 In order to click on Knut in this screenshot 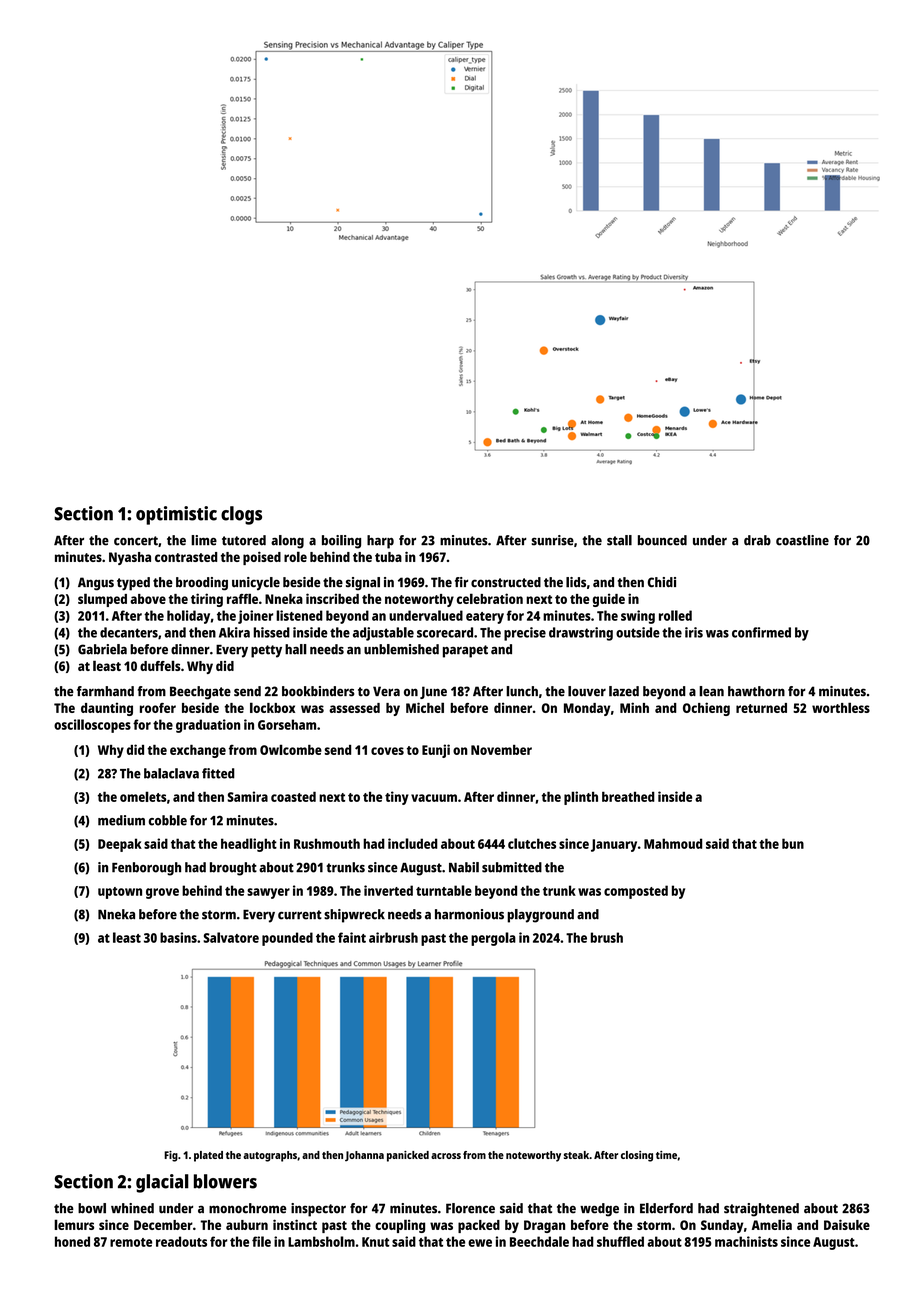, I will do `click(376, 1242)`.
